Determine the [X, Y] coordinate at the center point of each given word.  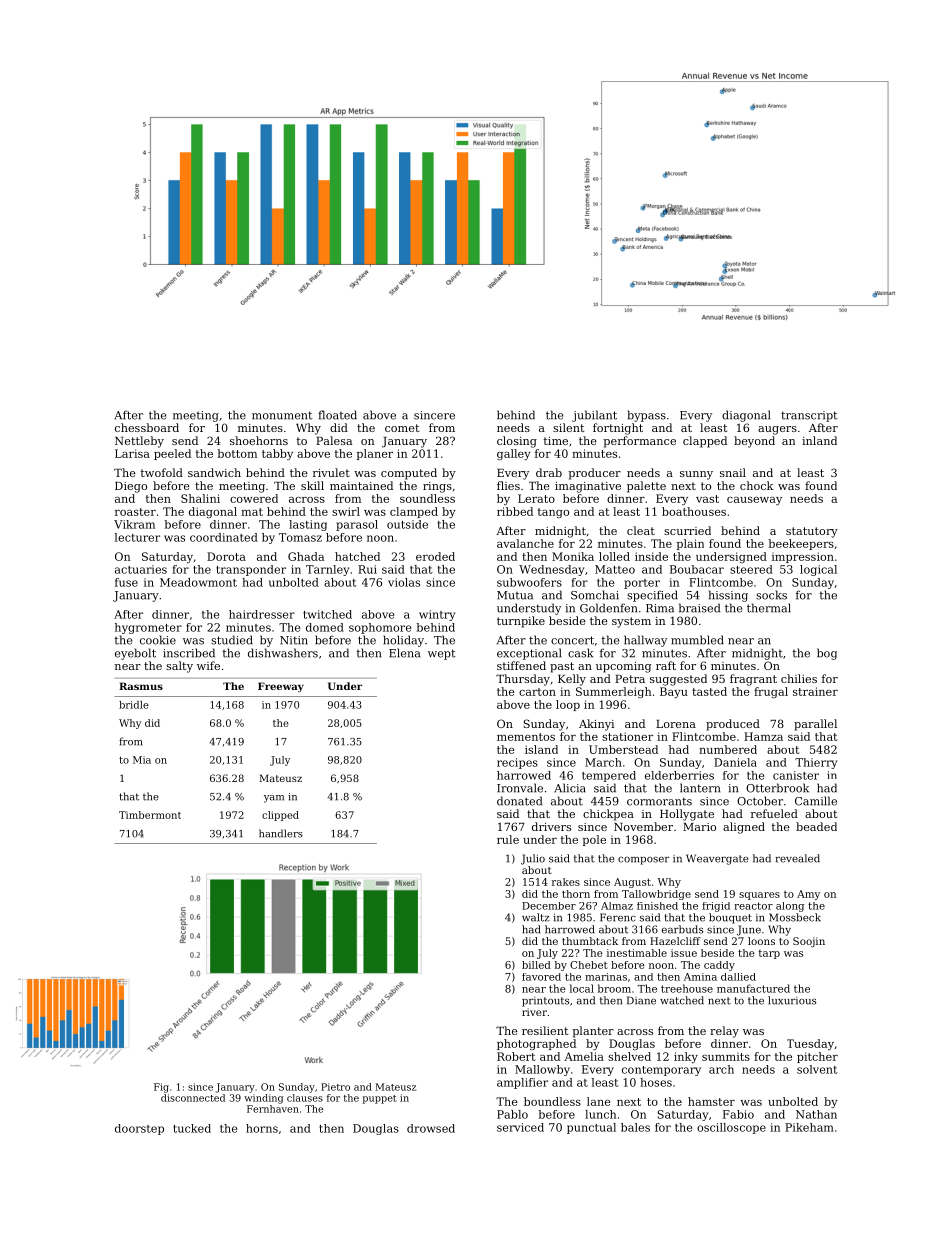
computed [409, 474]
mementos [526, 737]
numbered [728, 749]
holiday [403, 641]
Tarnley [327, 570]
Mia [142, 760]
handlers [281, 833]
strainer [815, 691]
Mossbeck [795, 917]
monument [282, 415]
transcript [809, 416]
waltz [536, 917]
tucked [192, 1128]
